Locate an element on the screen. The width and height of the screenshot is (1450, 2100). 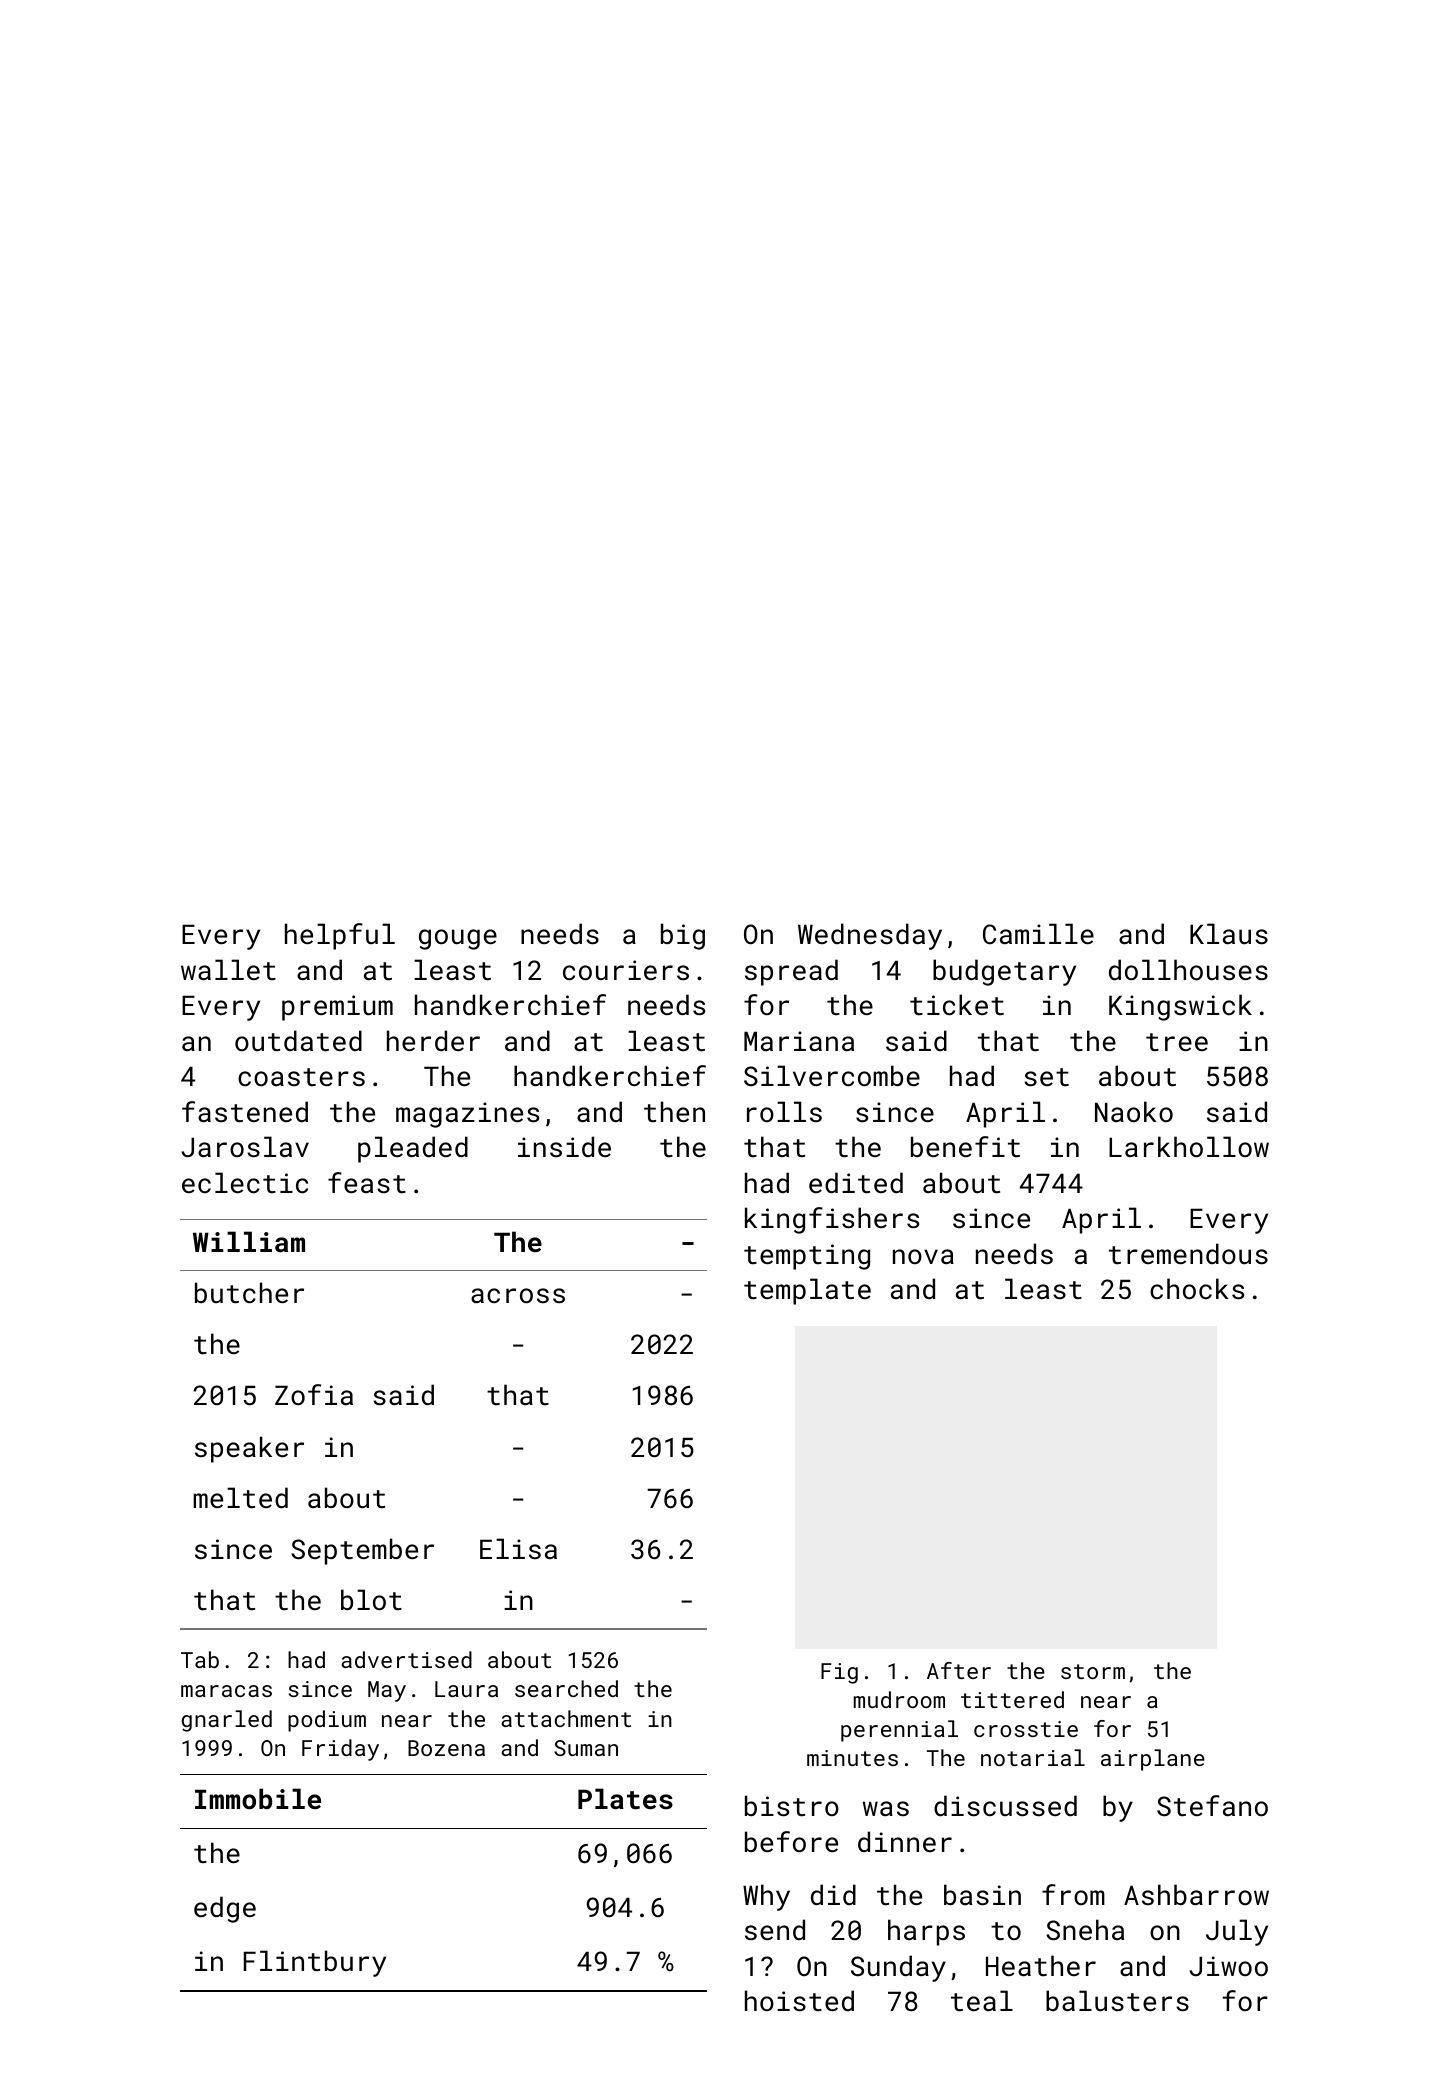
tremendous is located at coordinates (1188, 1254).
